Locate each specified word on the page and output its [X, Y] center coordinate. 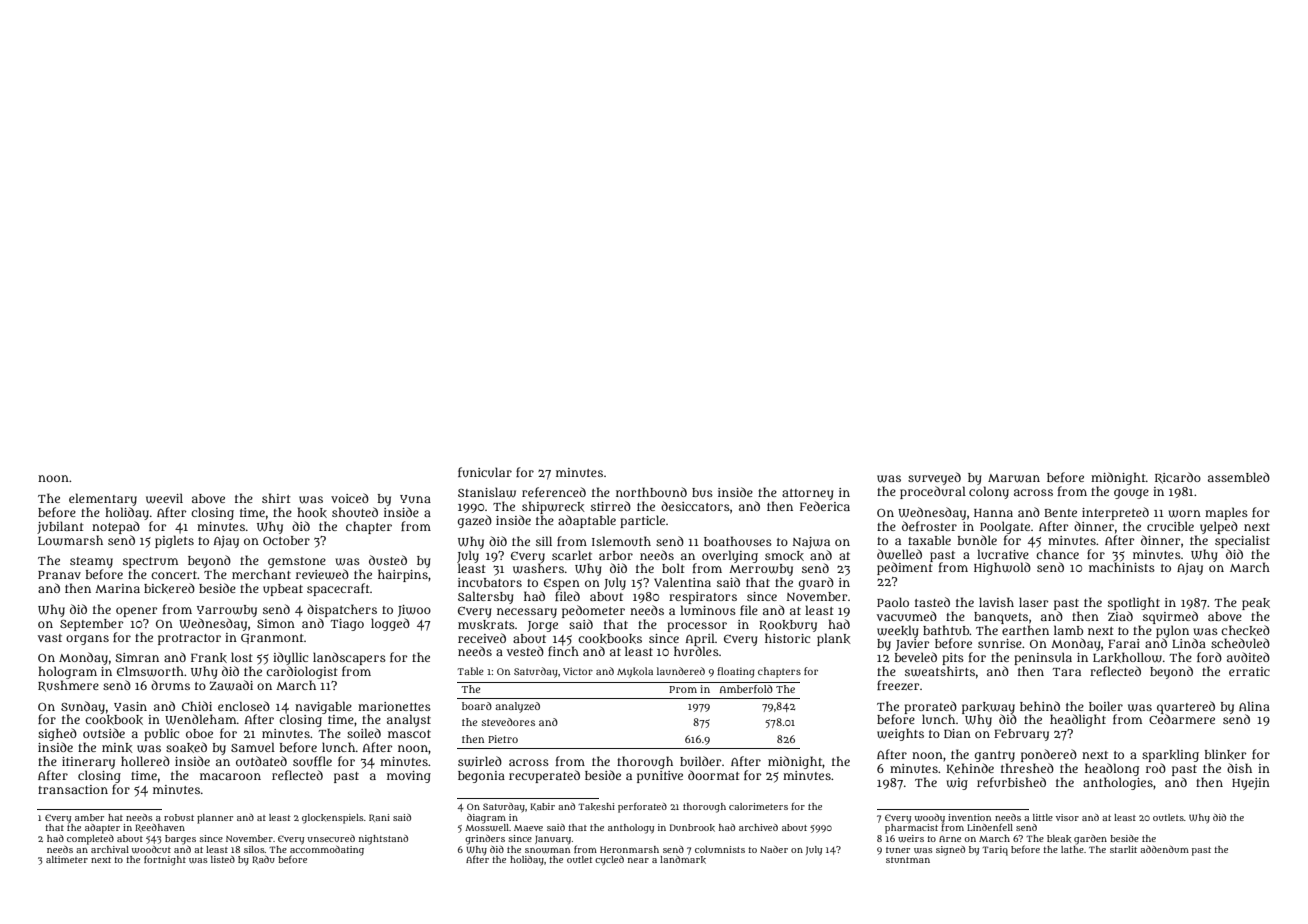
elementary [103, 499]
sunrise [1000, 643]
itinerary [88, 763]
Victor [578, 671]
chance [1057, 554]
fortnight [165, 860]
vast [50, 638]
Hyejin [1251, 784]
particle [642, 521]
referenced [554, 492]
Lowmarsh [70, 540]
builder [701, 761]
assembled [1239, 477]
